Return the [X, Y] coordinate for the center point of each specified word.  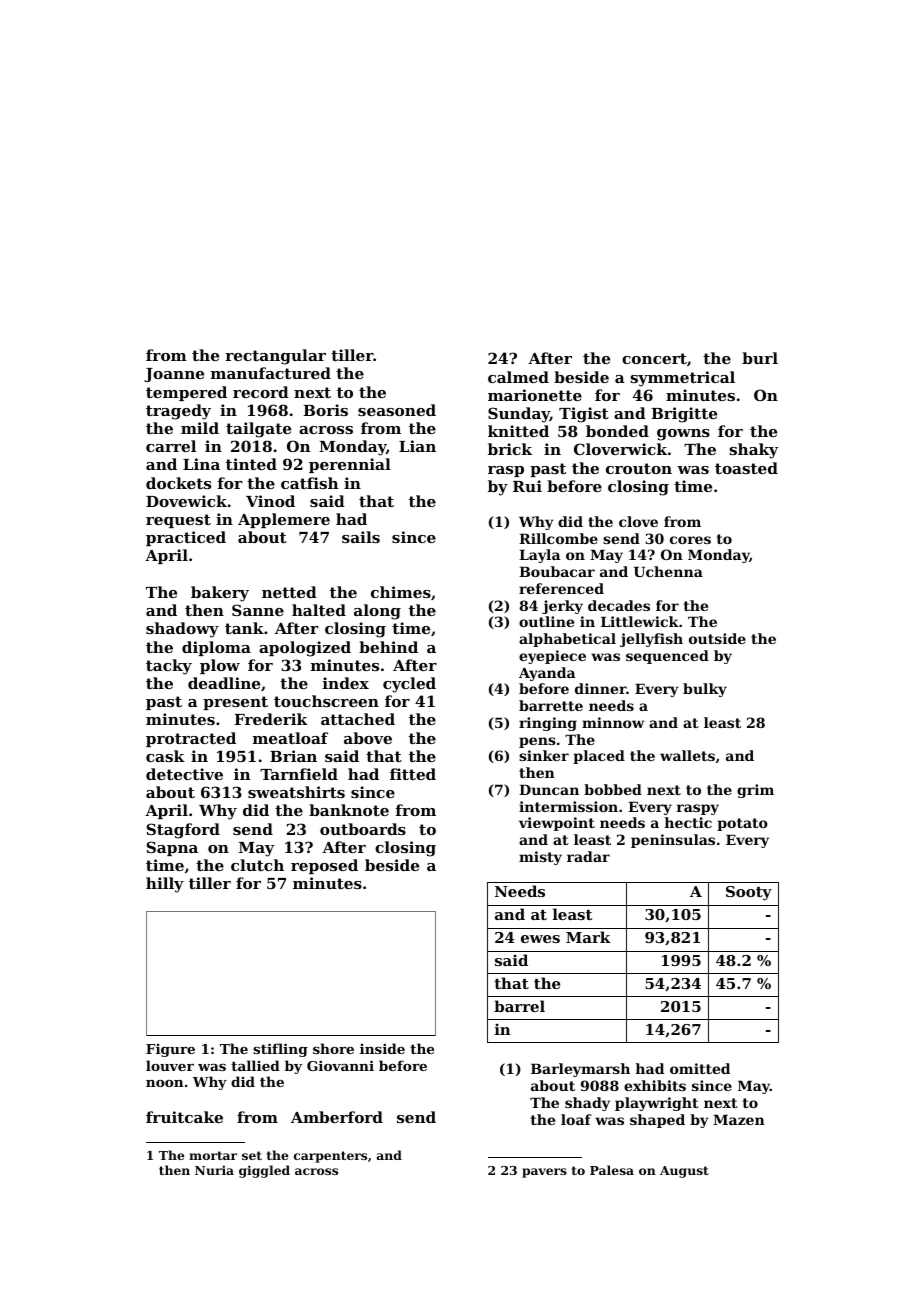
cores [690, 540]
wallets [687, 755]
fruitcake [184, 1117]
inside [382, 1048]
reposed [324, 866]
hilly [165, 885]
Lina [201, 464]
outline [546, 621]
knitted [518, 431]
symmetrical [682, 379]
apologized [305, 649]
